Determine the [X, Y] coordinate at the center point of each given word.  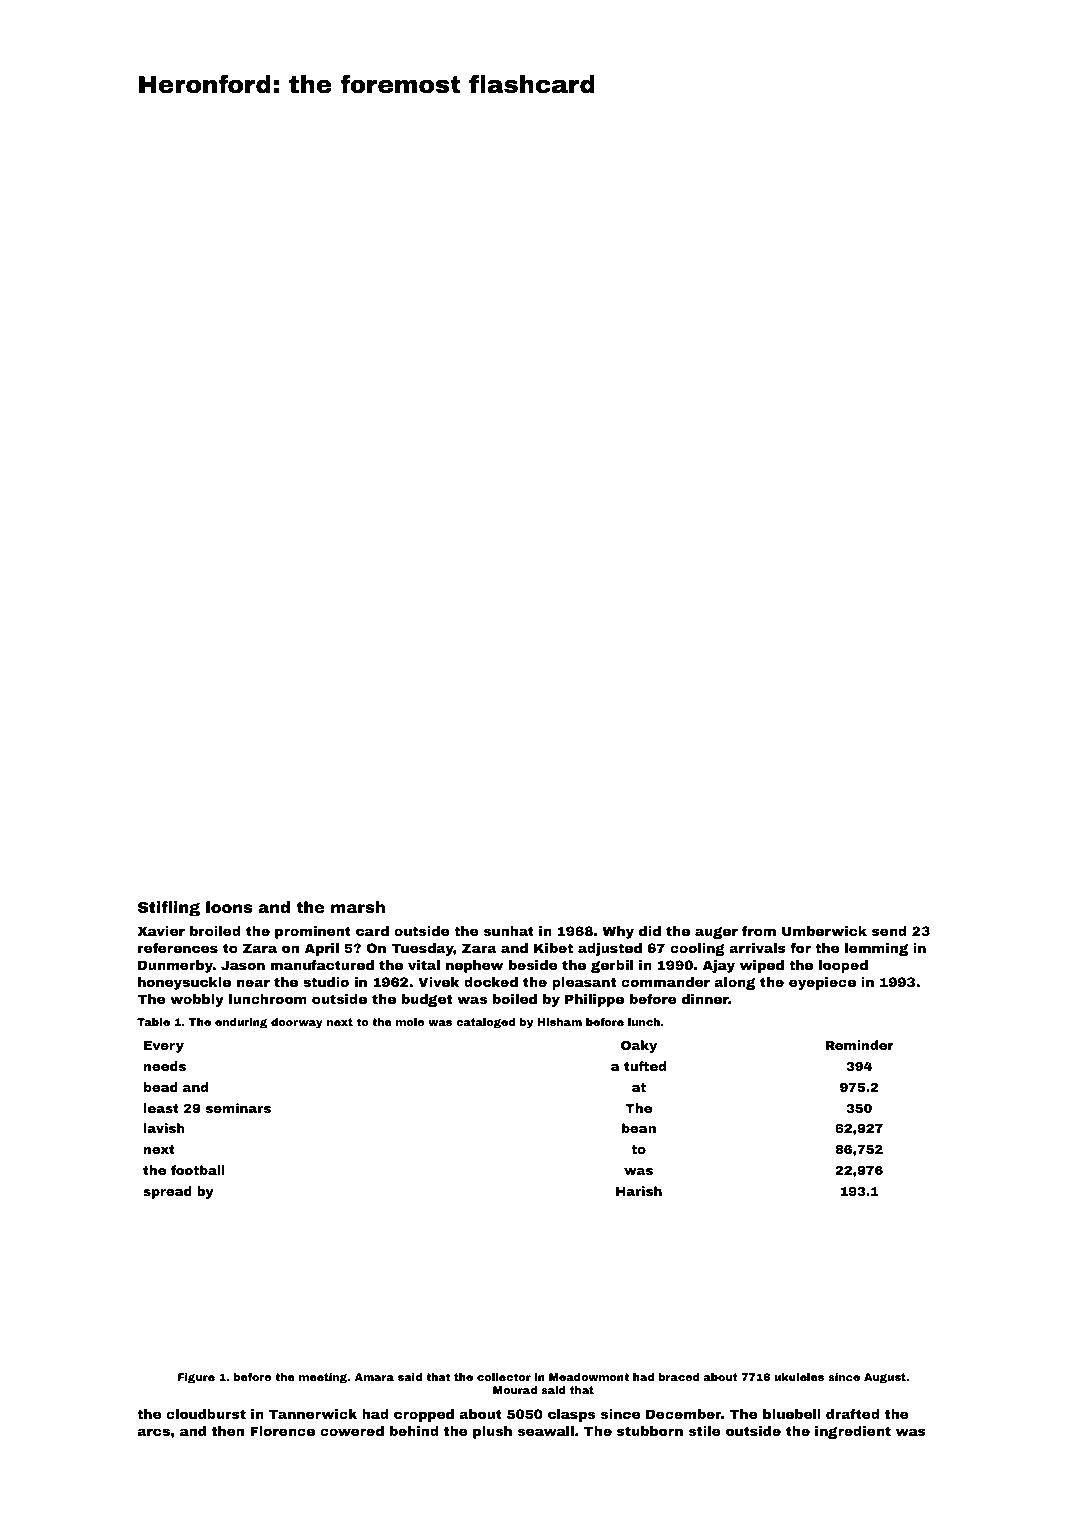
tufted [645, 1066]
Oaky [639, 1046]
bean [639, 1128]
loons [229, 907]
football [198, 1170]
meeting [323, 1378]
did [650, 931]
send [889, 931]
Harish [639, 1191]
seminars [238, 1108]
